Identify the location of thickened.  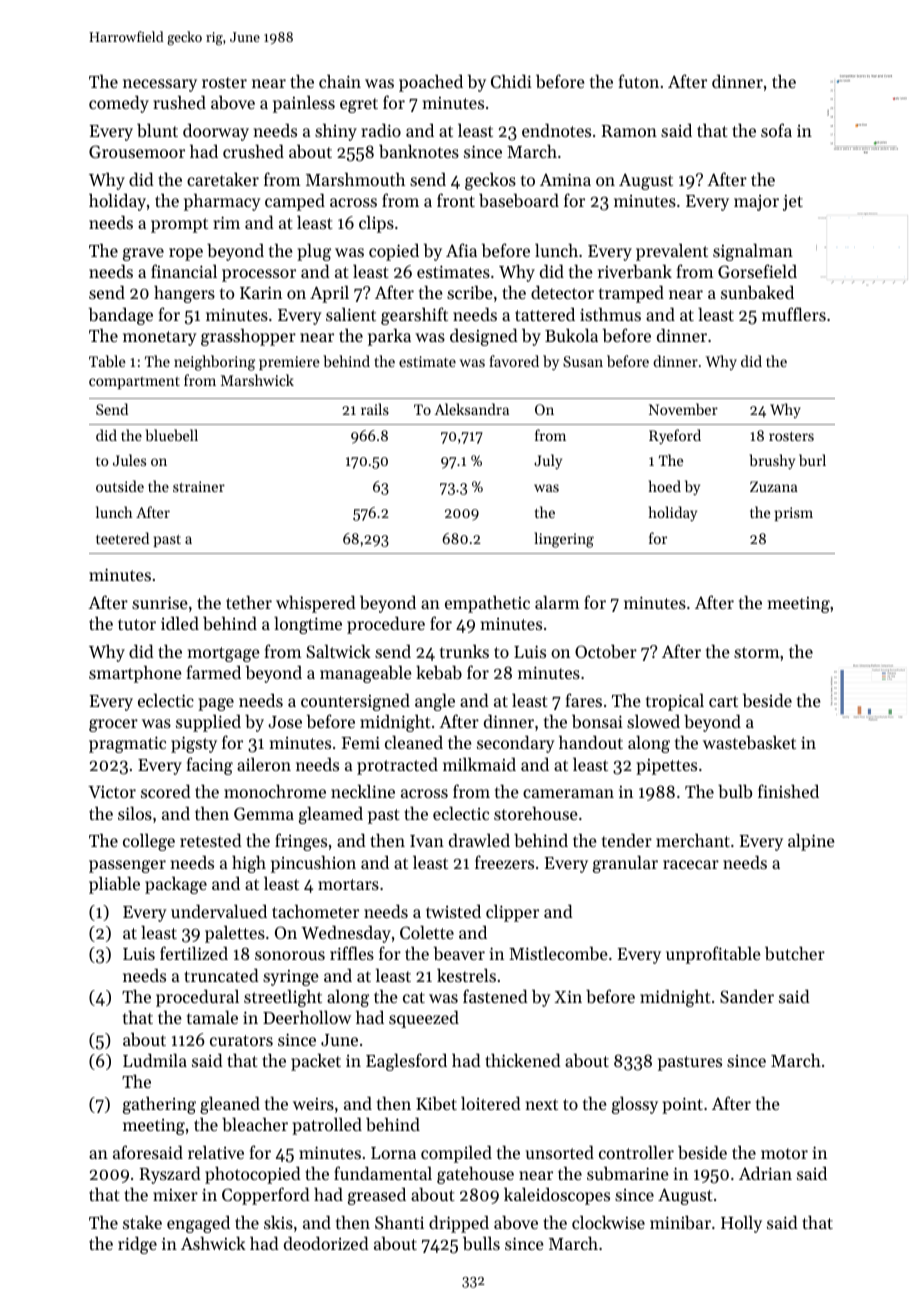
(523, 1060).
